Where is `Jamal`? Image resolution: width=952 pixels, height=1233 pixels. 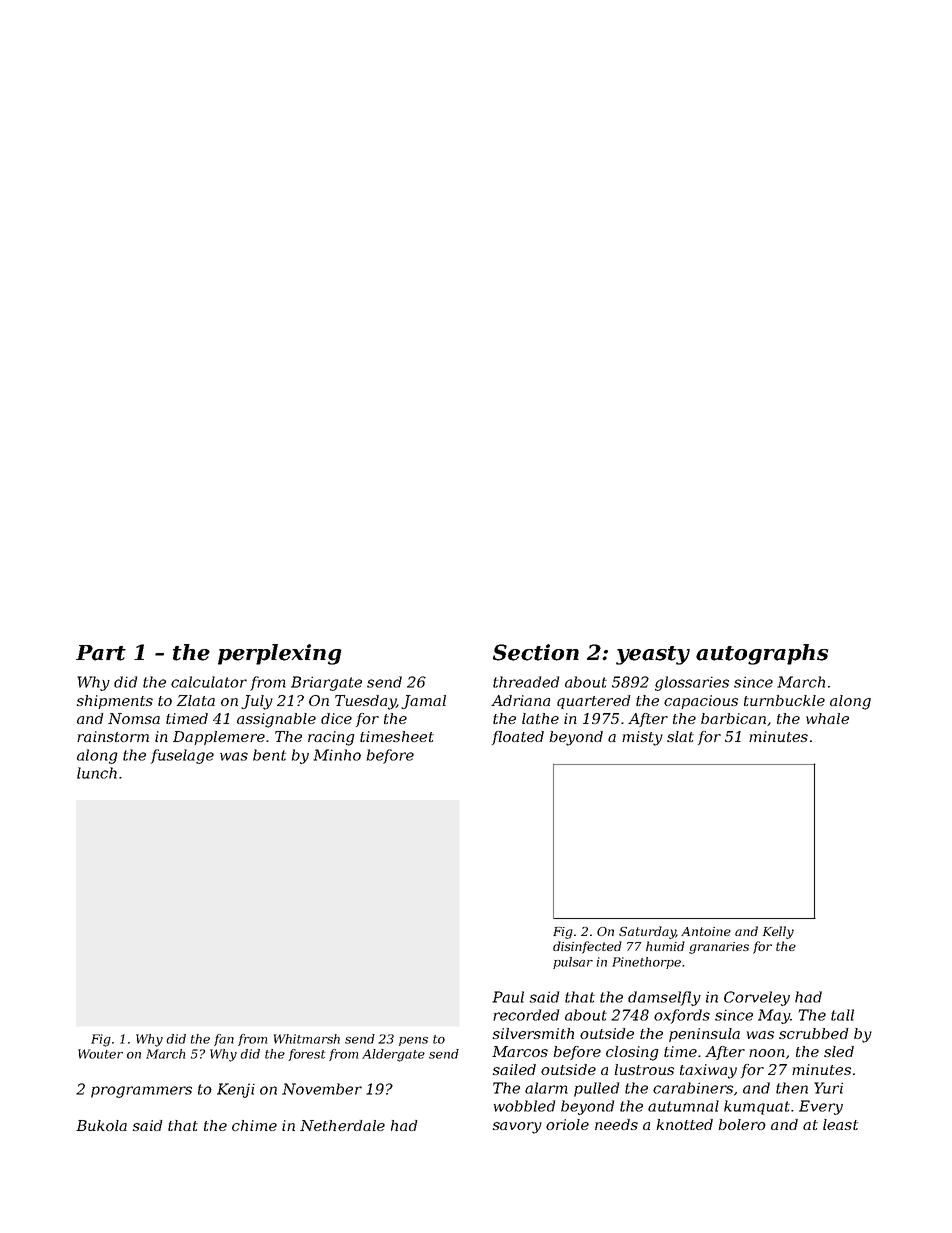
Jamal is located at coordinates (423, 702).
